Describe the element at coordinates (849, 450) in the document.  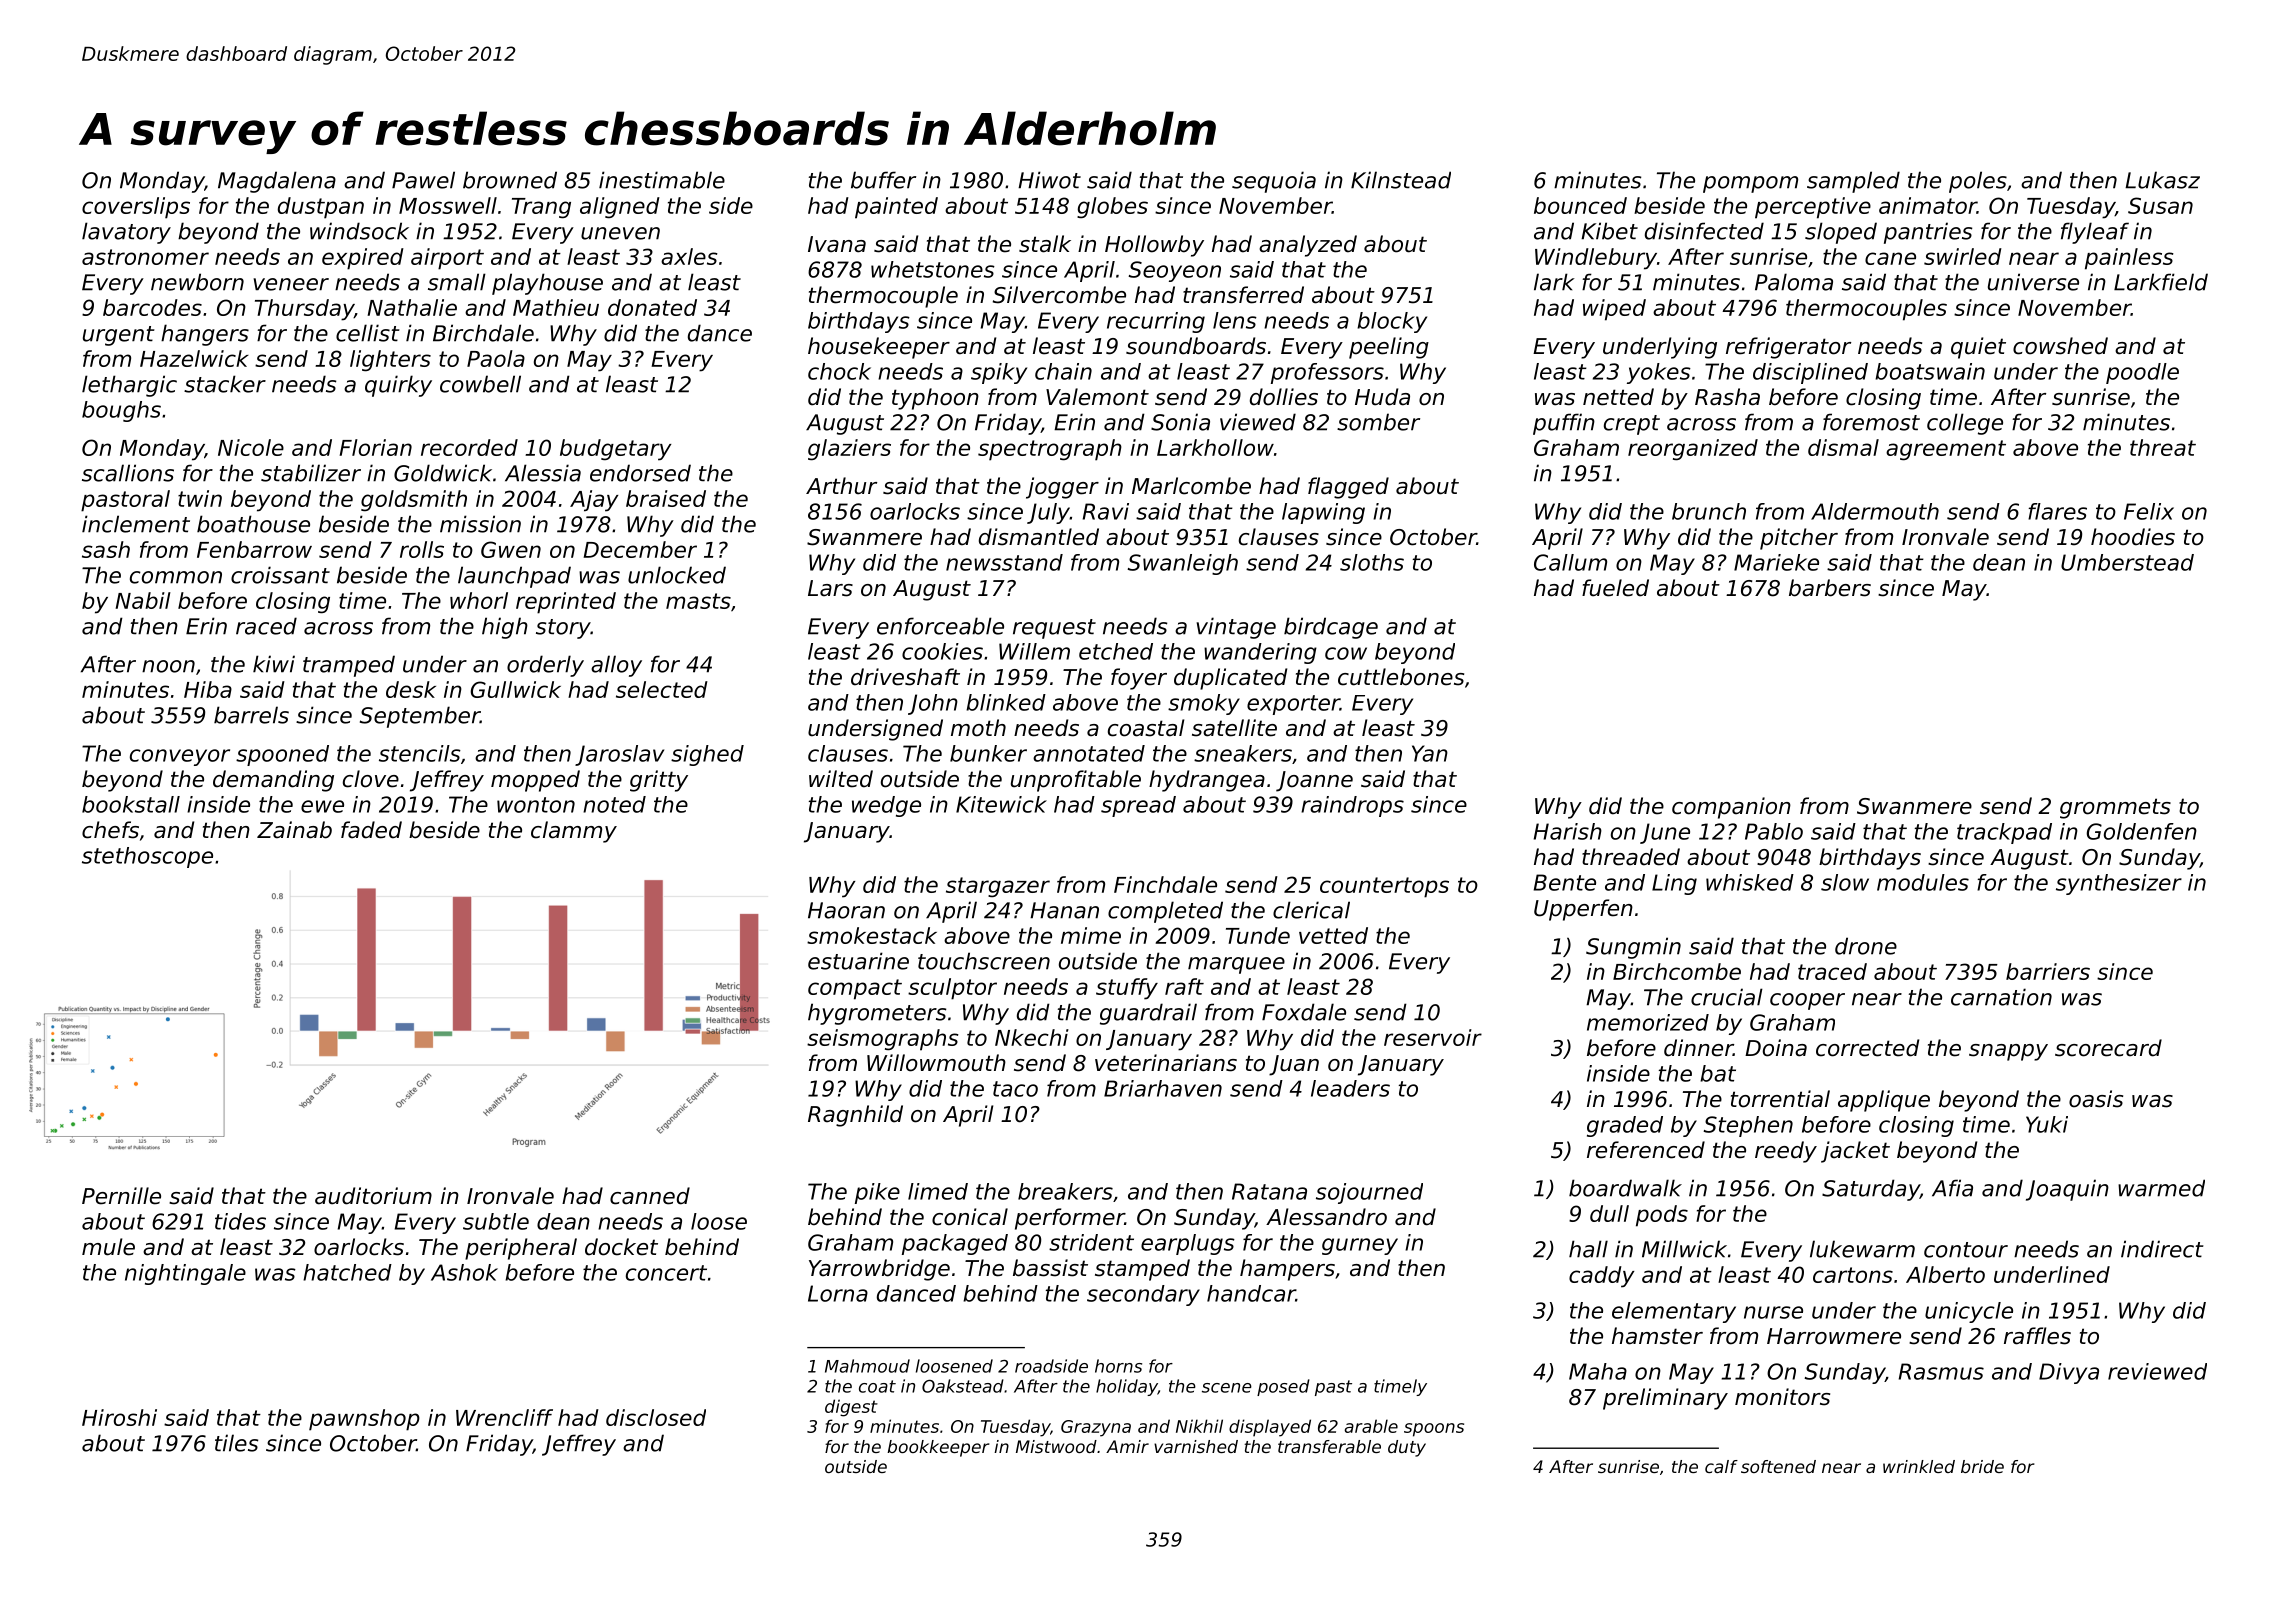
I see `glaziers` at that location.
